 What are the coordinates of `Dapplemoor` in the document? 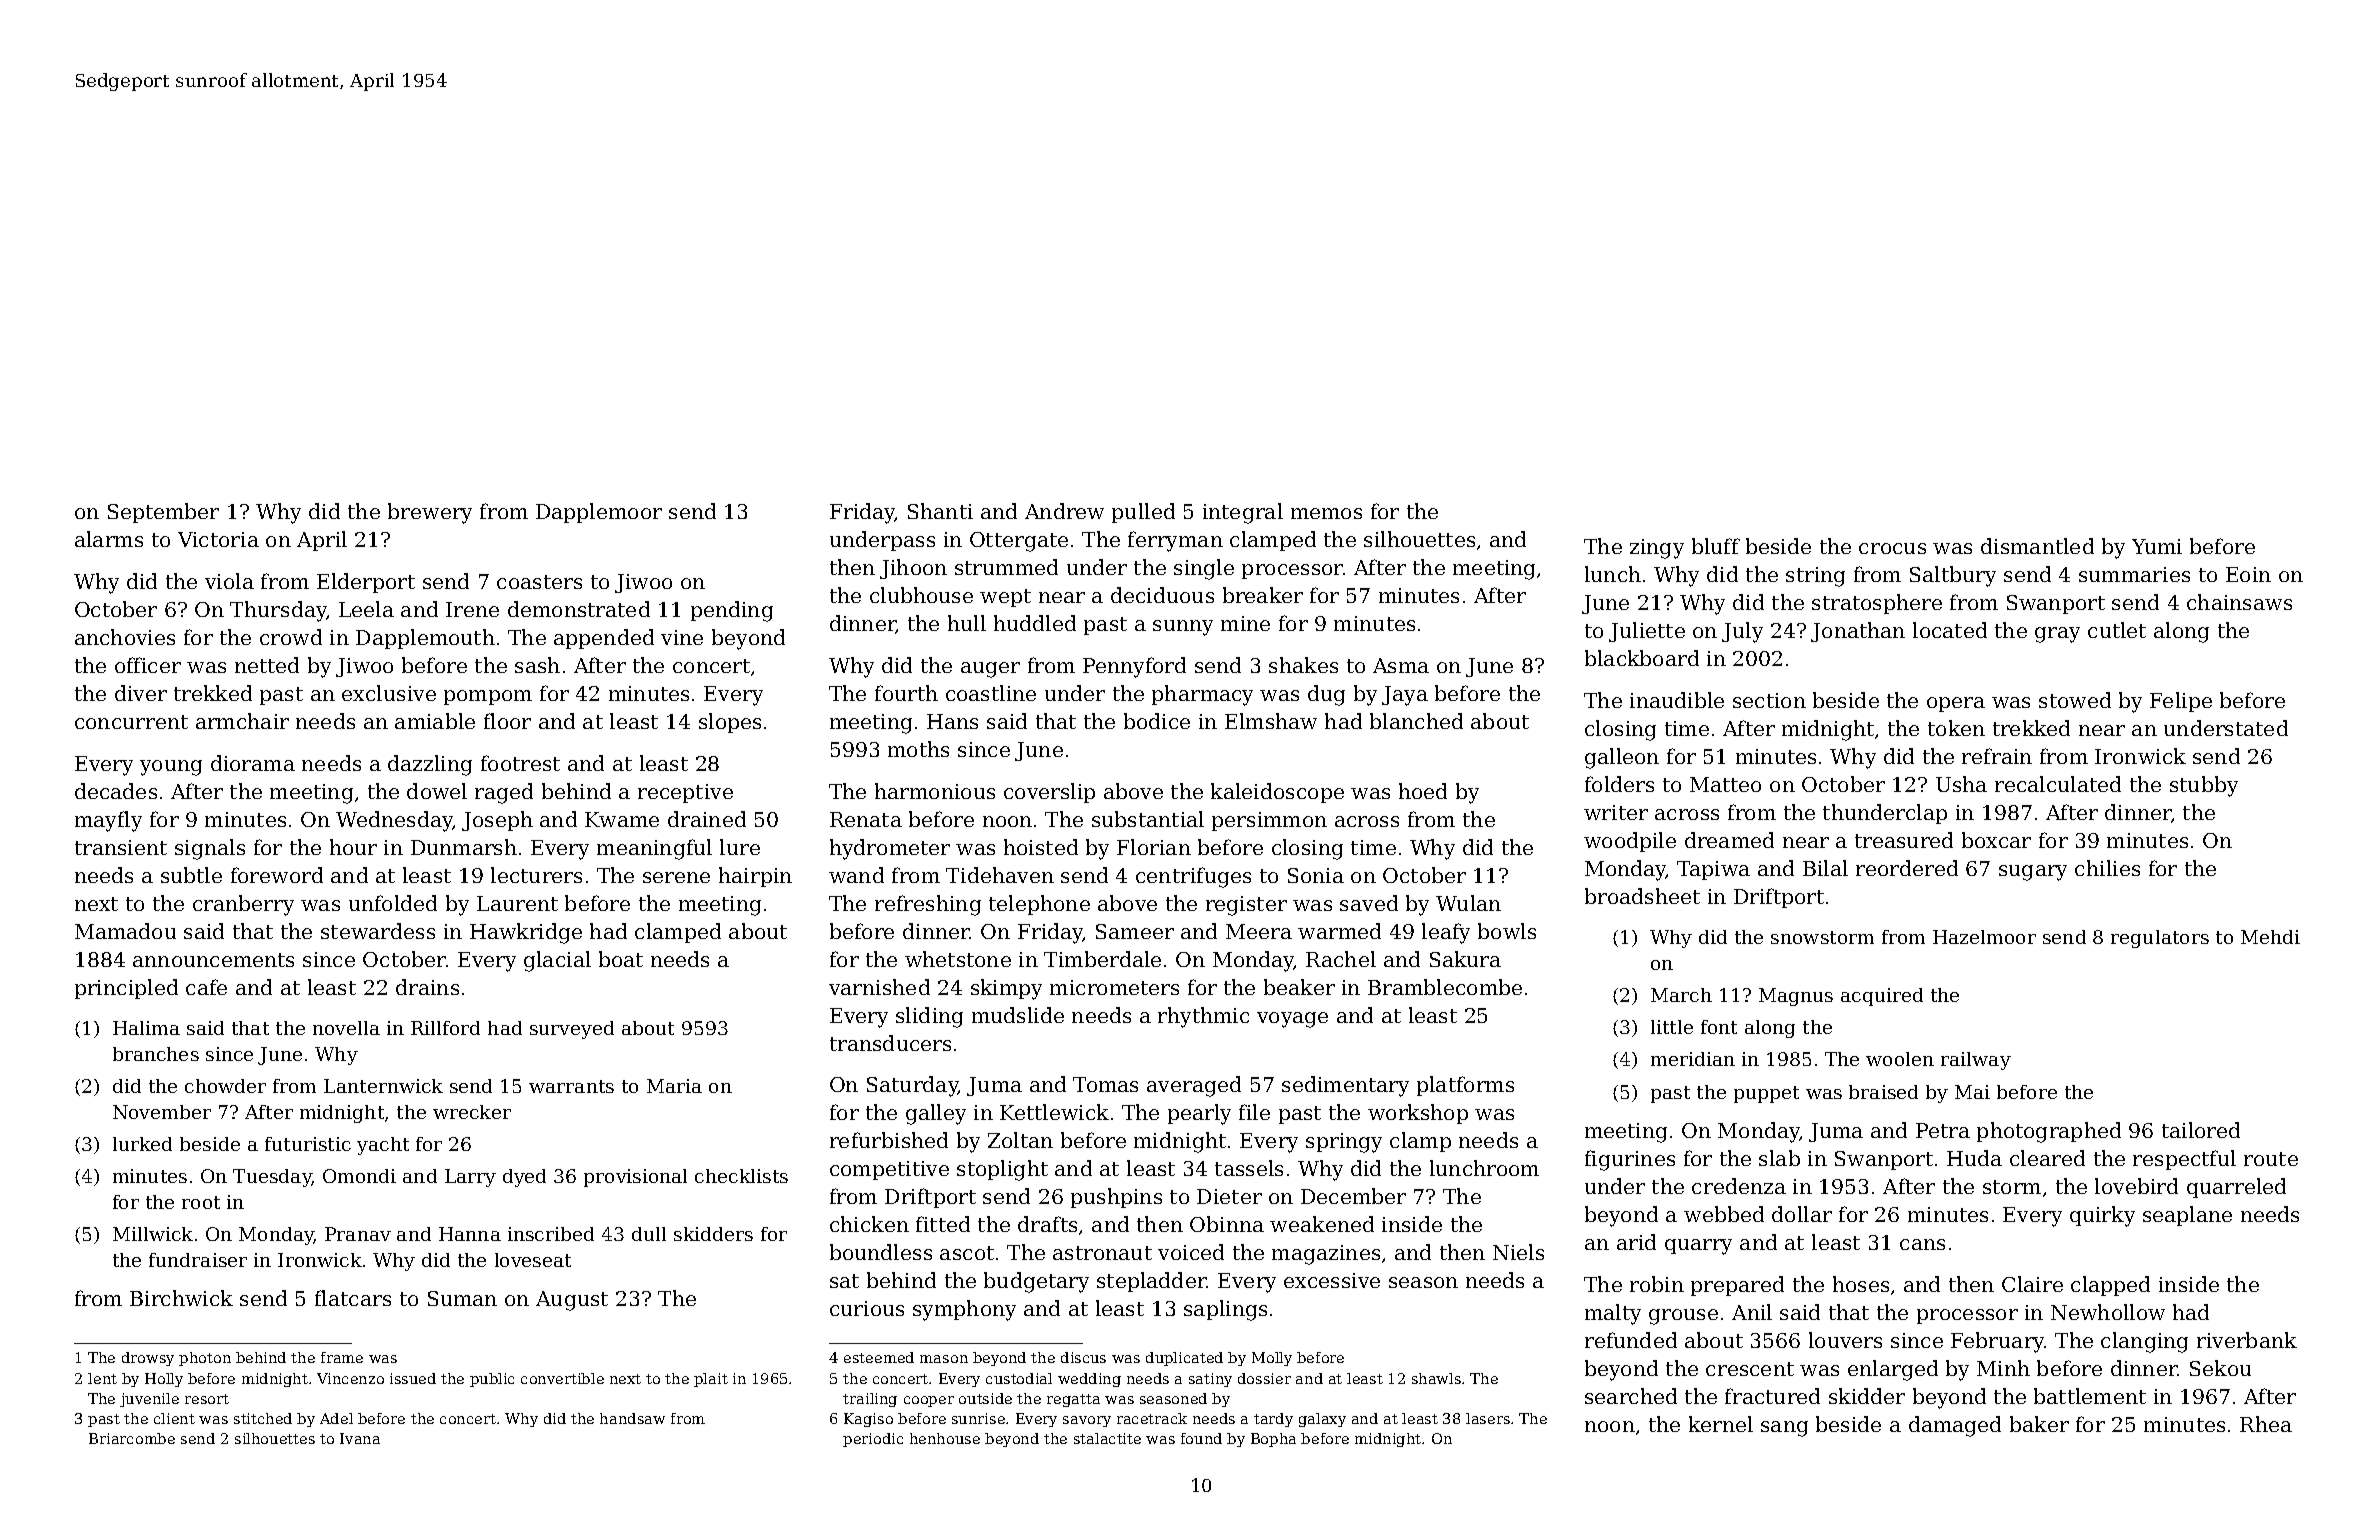 It's located at (599, 513).
